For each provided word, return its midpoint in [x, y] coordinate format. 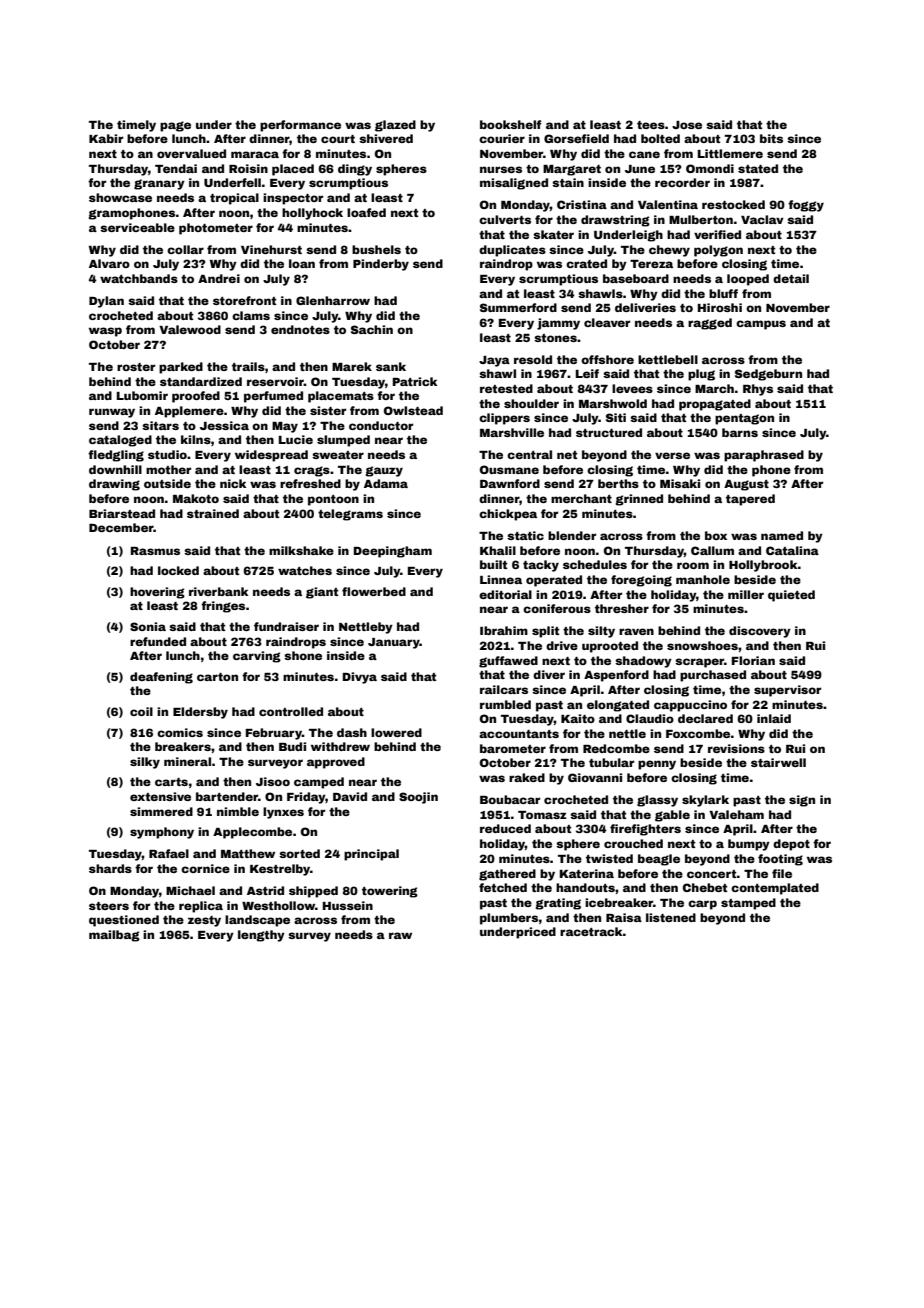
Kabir [106, 138]
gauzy [384, 471]
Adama [386, 483]
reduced [505, 828]
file [782, 873]
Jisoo [273, 781]
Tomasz [542, 815]
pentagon [744, 419]
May [285, 427]
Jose [687, 125]
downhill [115, 469]
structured [609, 432]
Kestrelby [280, 870]
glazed [395, 126]
